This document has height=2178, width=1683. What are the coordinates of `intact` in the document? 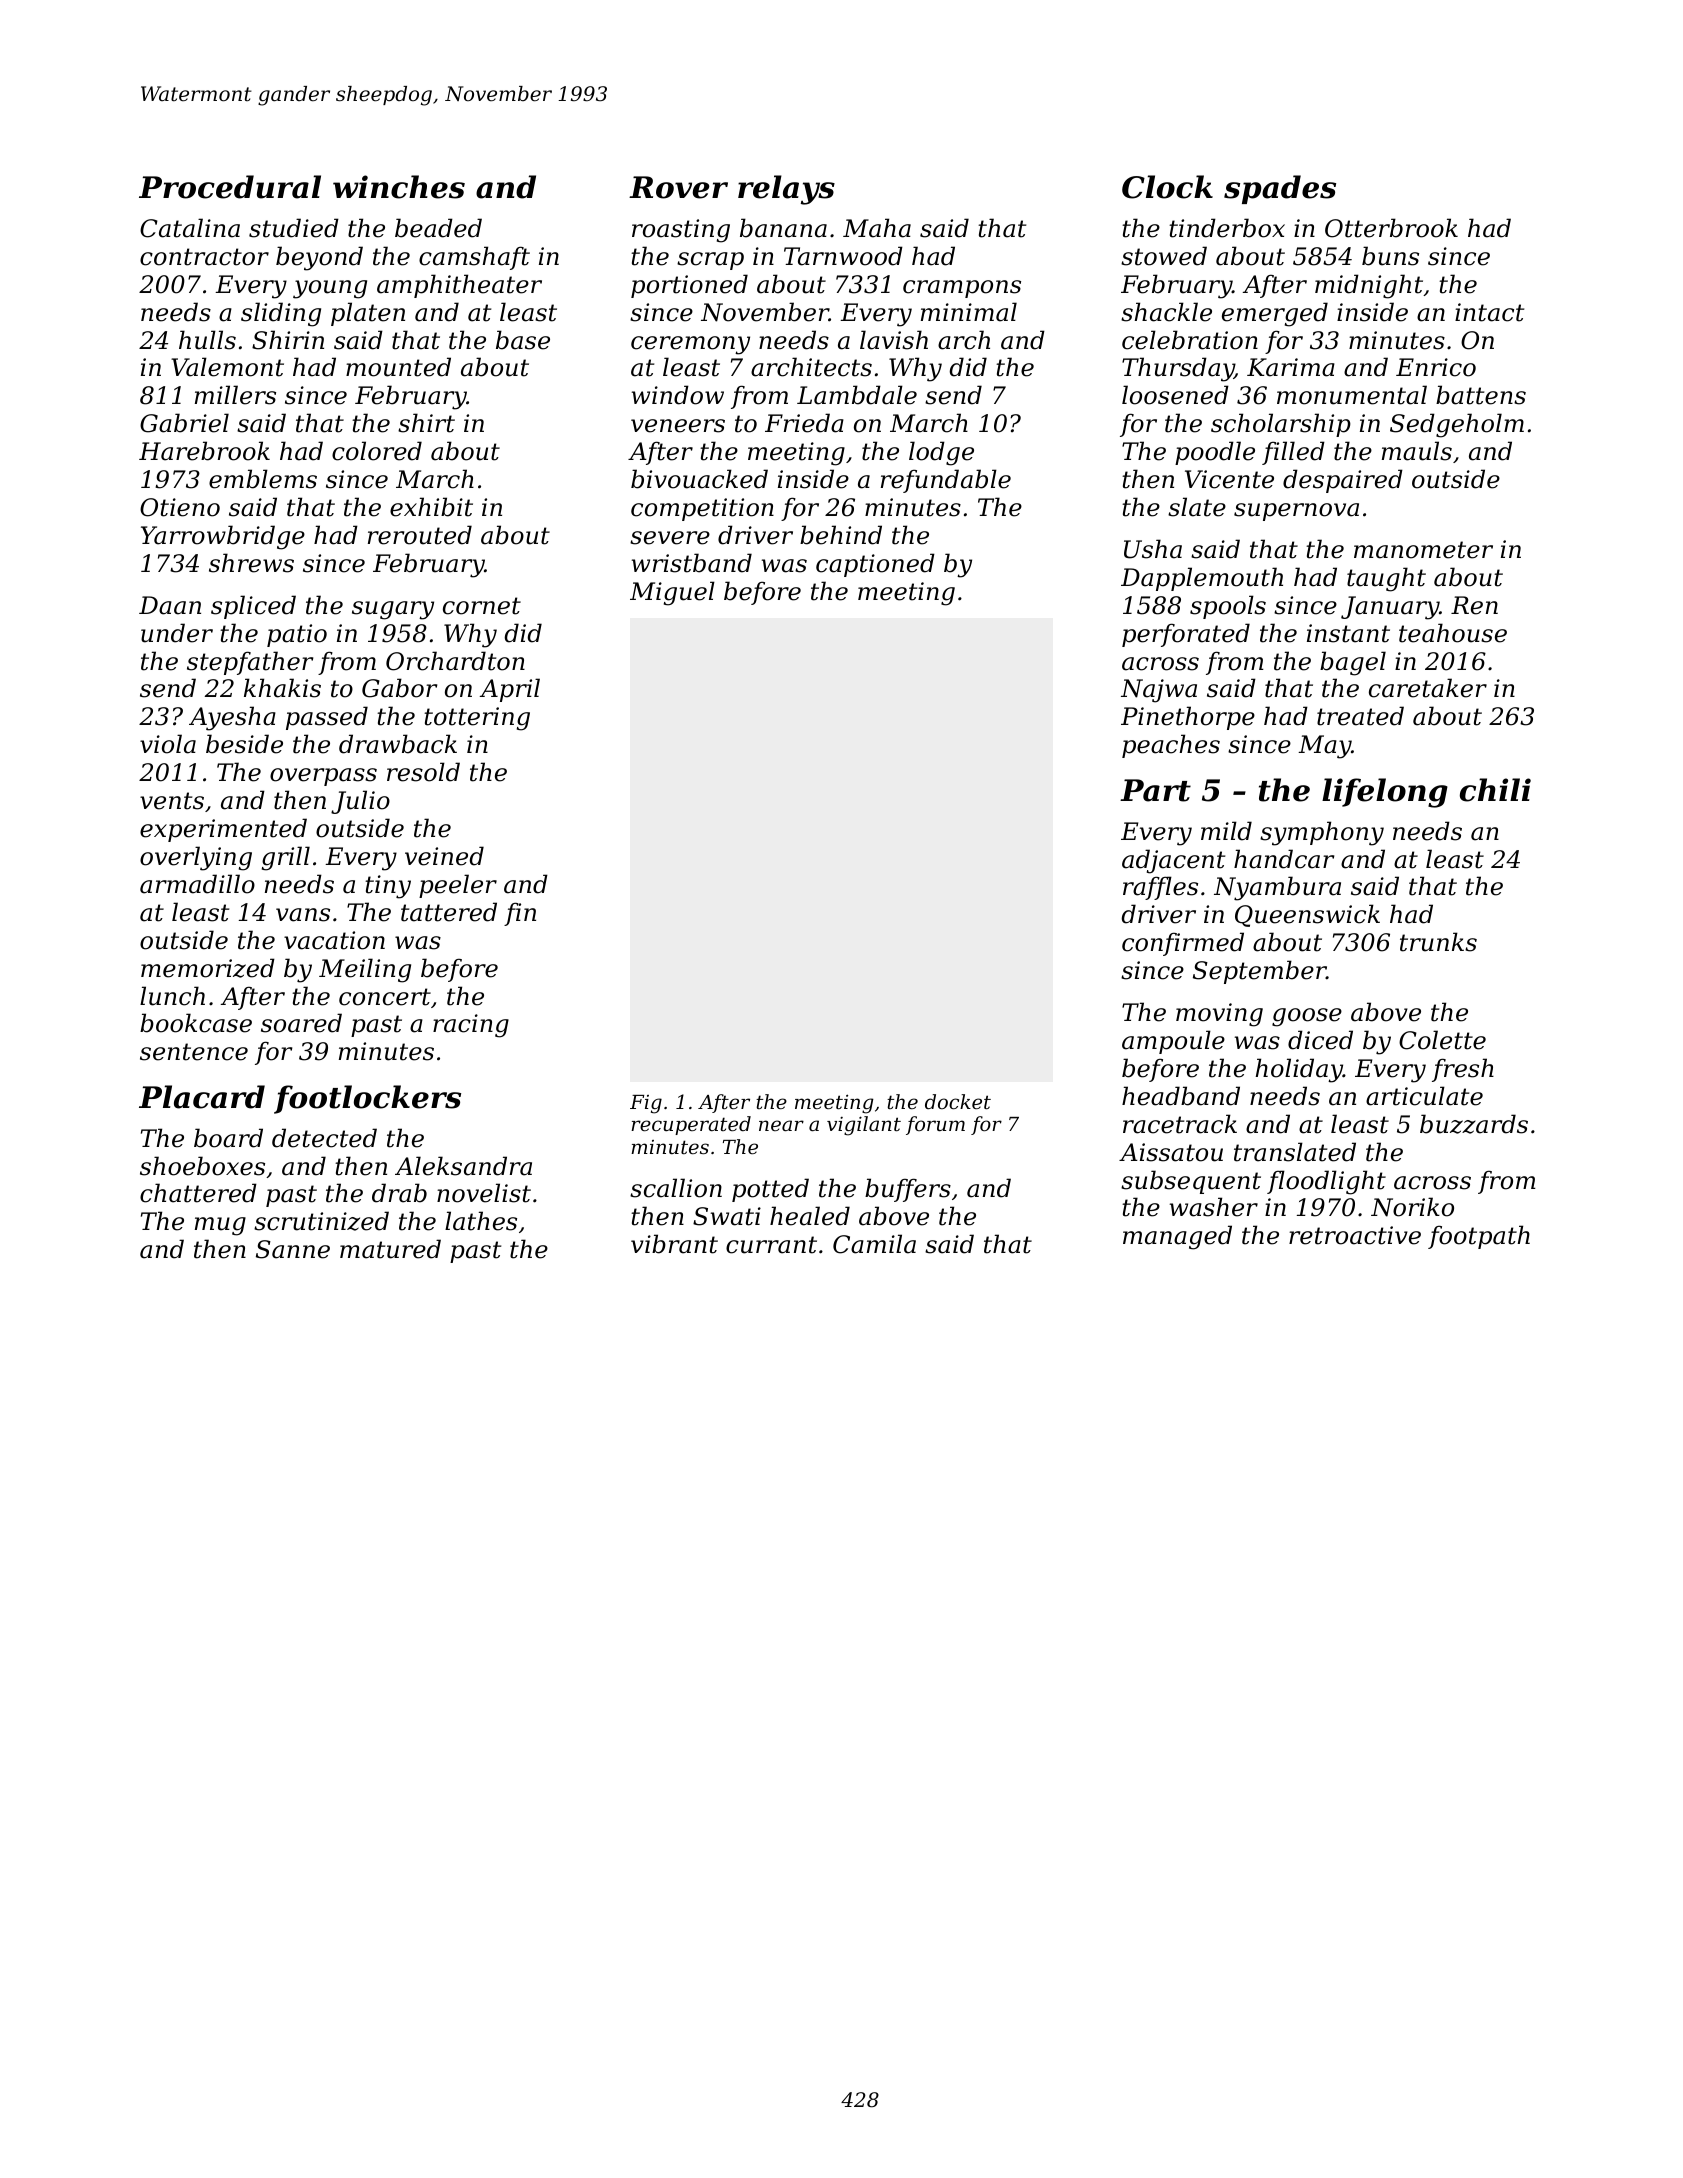 It's located at (1489, 312).
